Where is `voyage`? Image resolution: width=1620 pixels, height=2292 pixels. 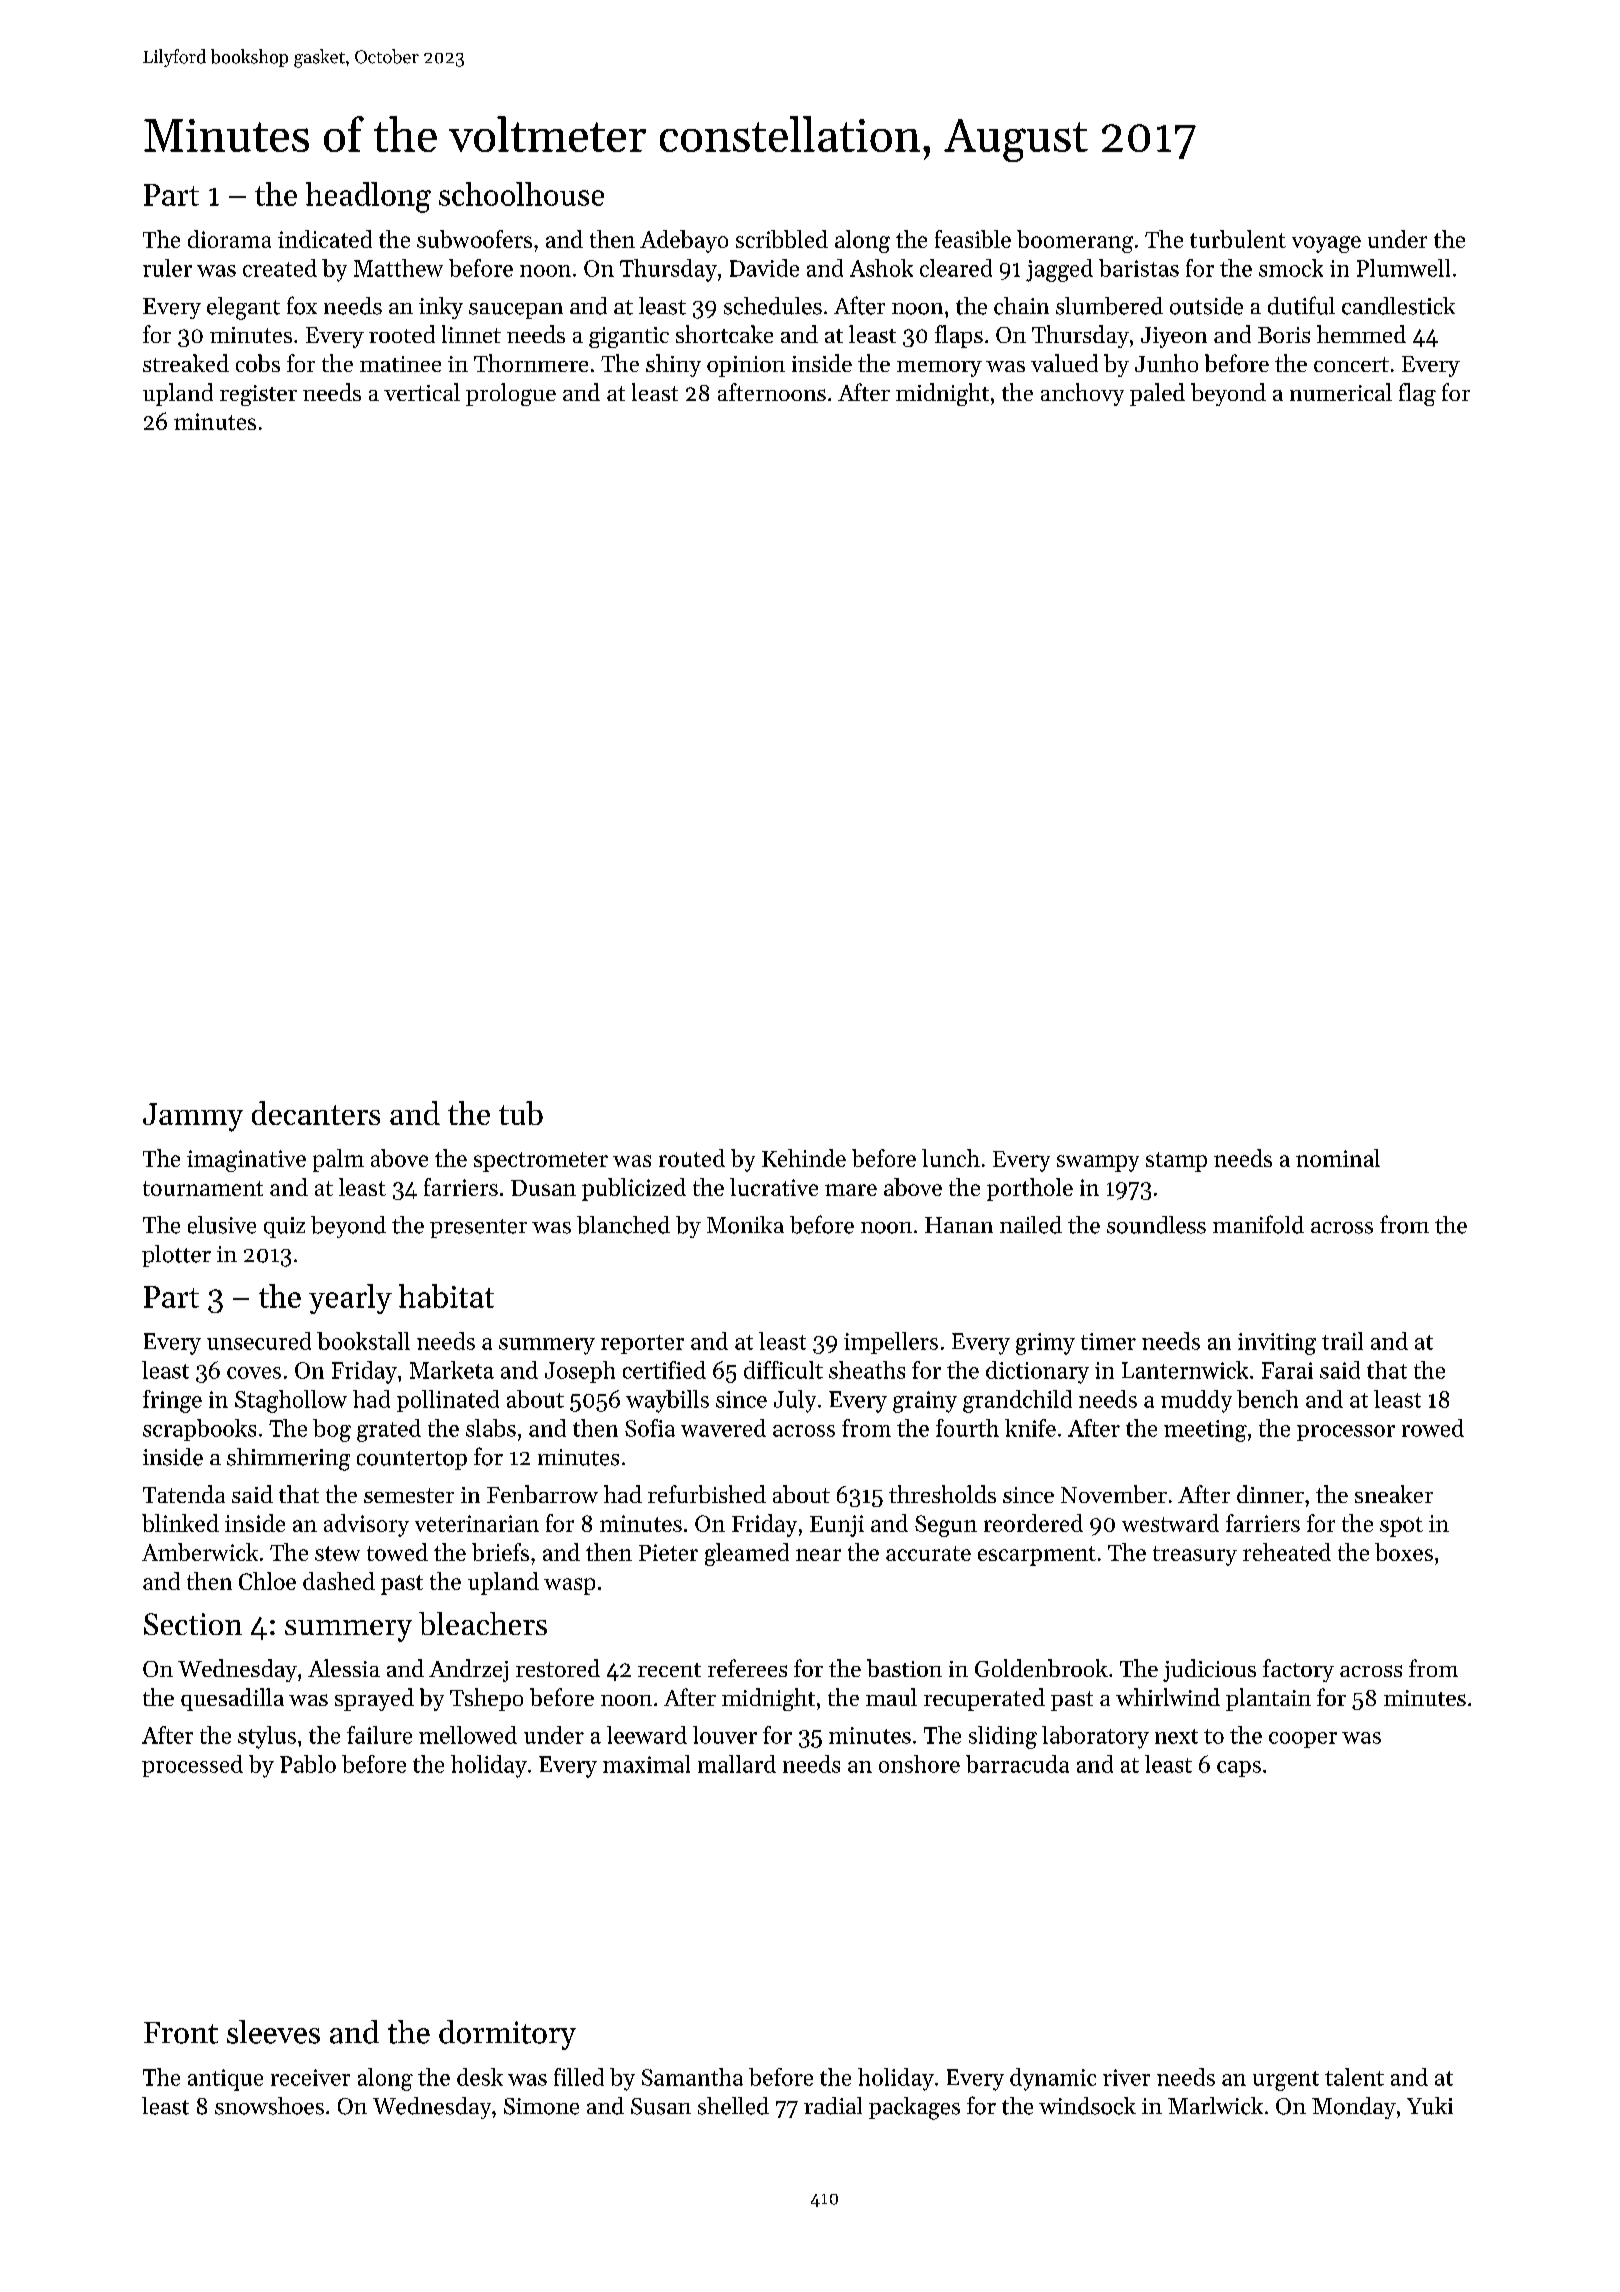 voyage is located at coordinates (1326, 244).
